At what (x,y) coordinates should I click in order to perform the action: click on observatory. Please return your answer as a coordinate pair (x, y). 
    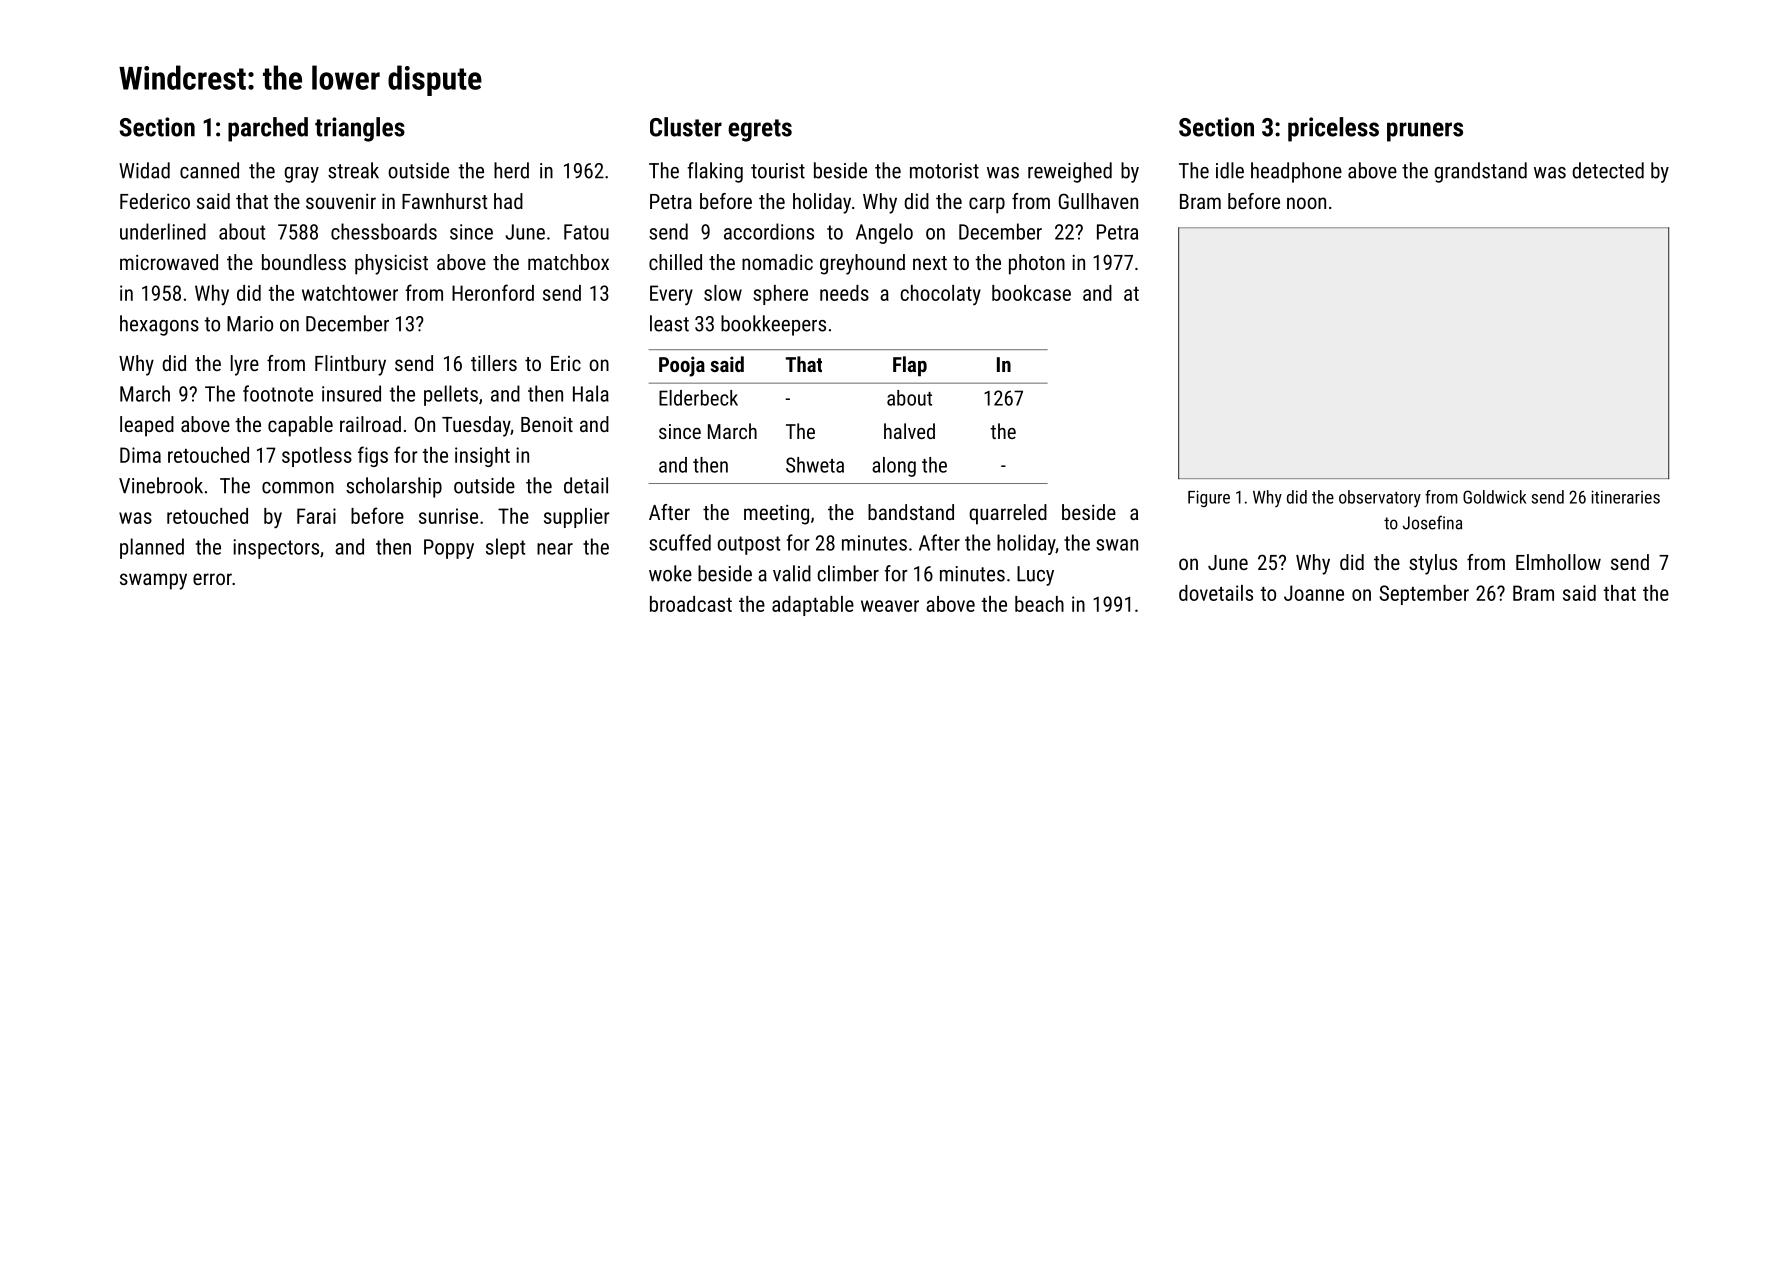
    Looking at the image, I should click on (1380, 498).
